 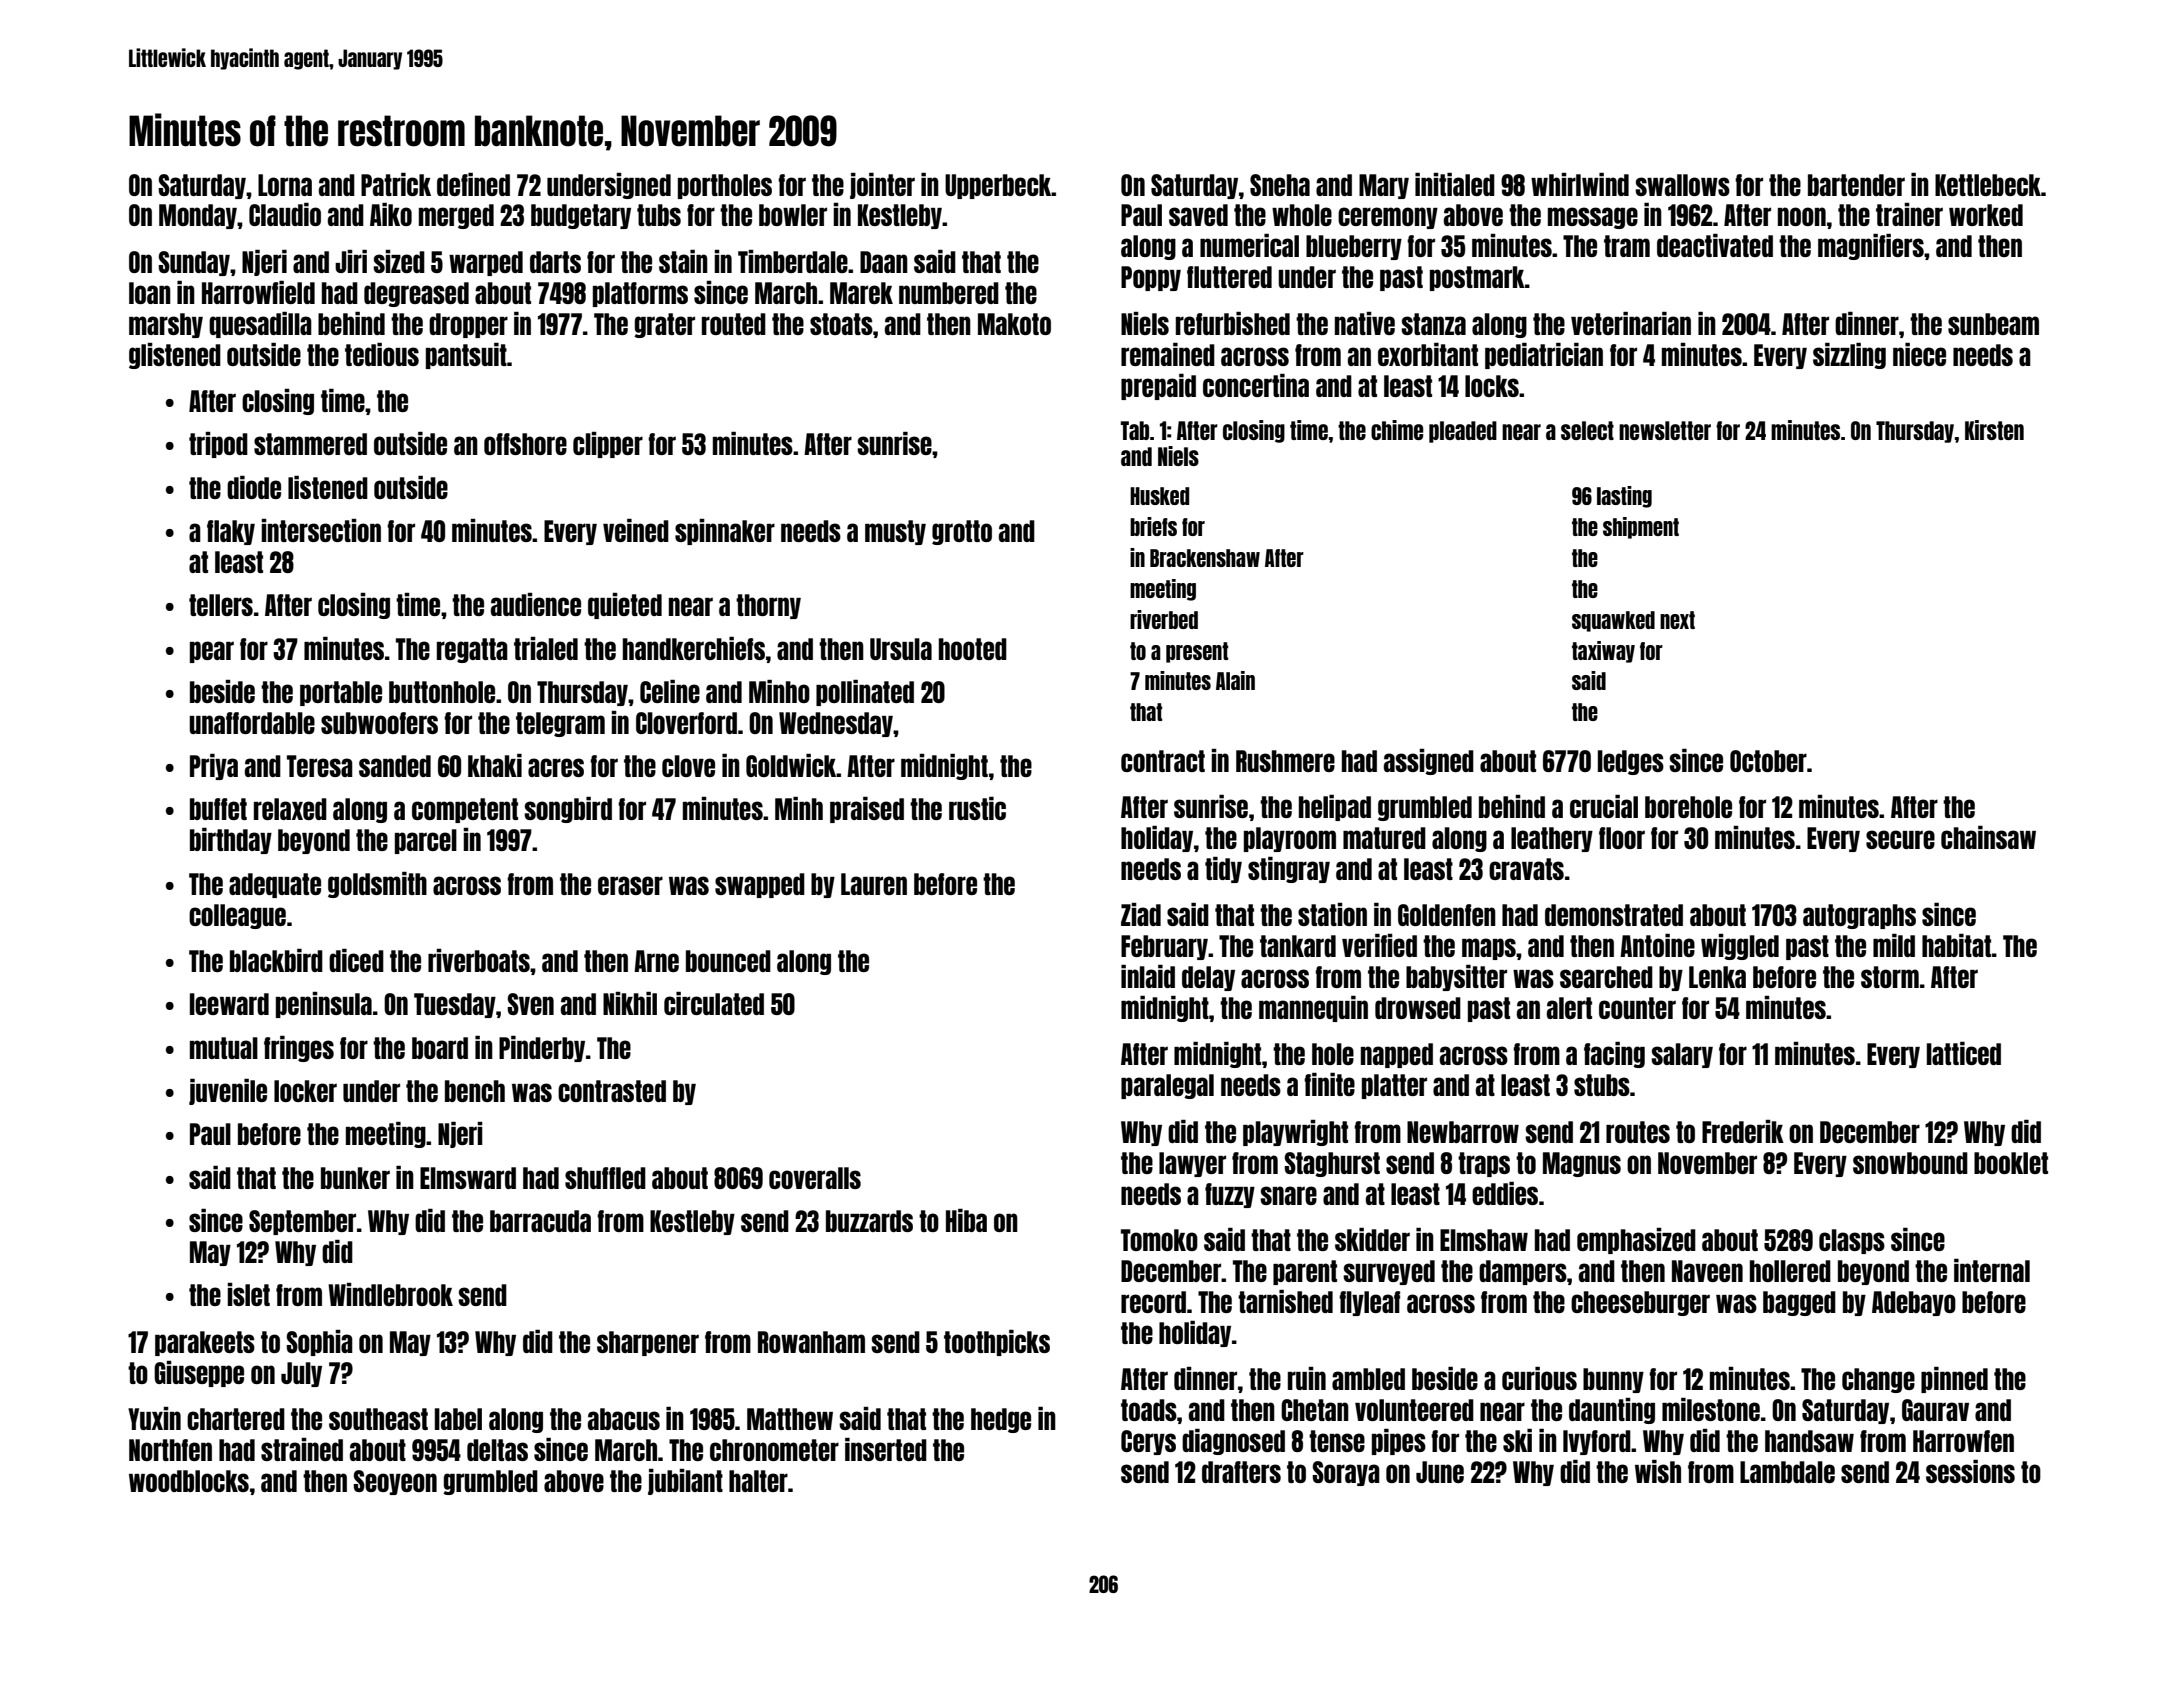 I want to click on Northfen, so click(x=170, y=1450).
